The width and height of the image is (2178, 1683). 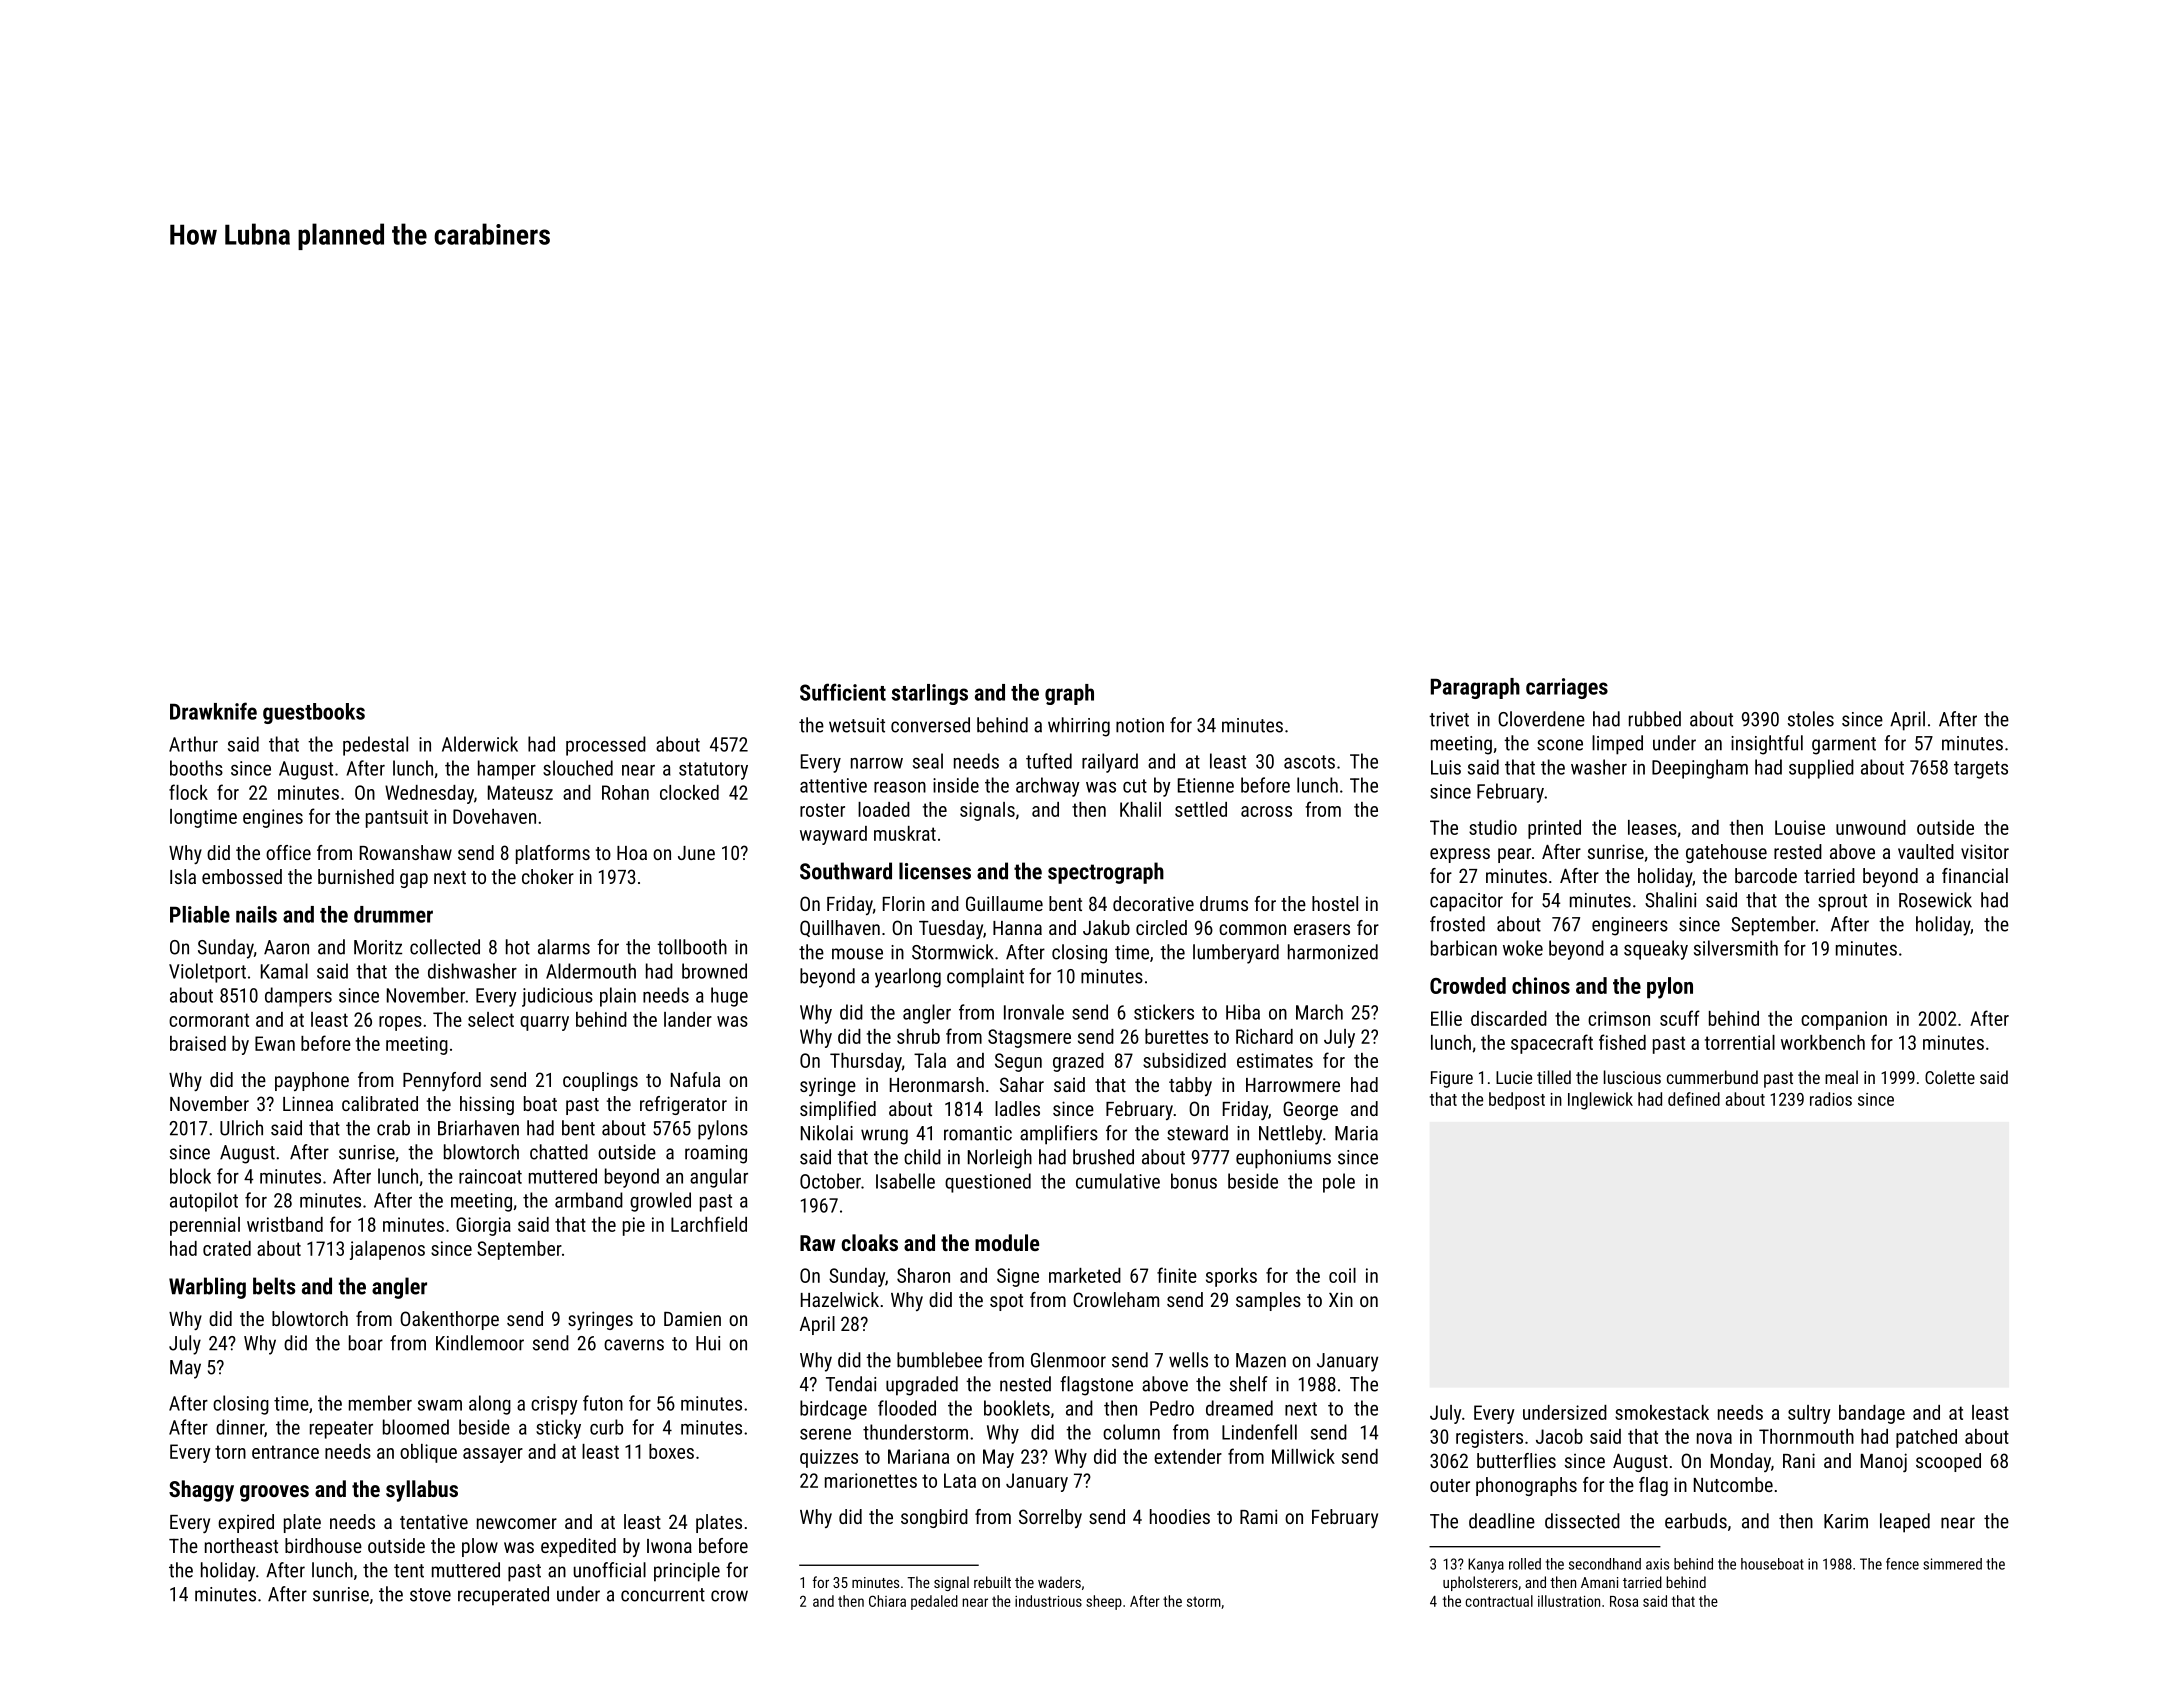 I want to click on payphone, so click(x=312, y=1081).
